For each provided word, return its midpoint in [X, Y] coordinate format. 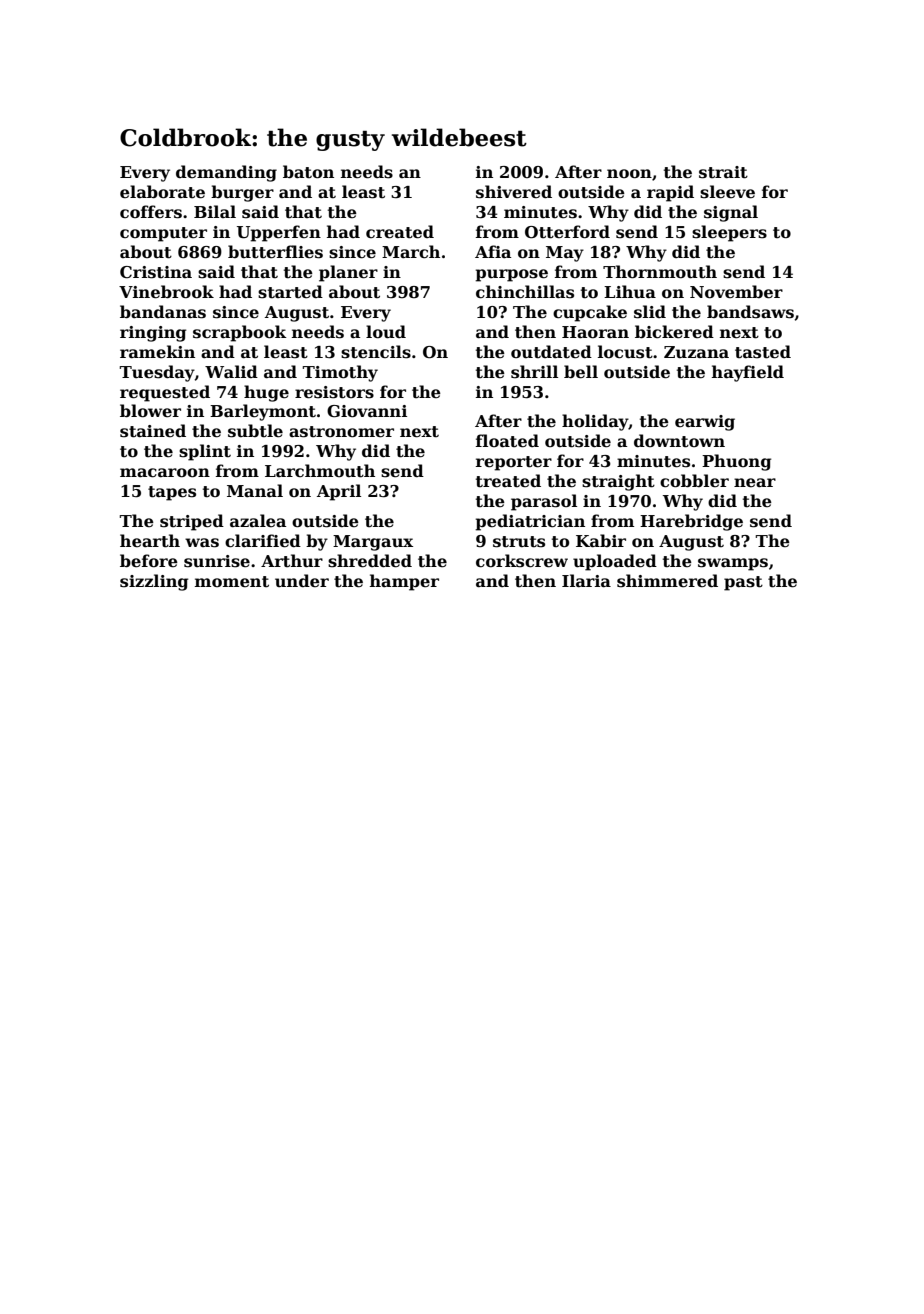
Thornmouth [660, 272]
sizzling [154, 582]
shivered [514, 192]
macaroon [165, 473]
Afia [493, 251]
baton [308, 172]
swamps [733, 564]
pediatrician [530, 522]
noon [629, 174]
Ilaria [586, 580]
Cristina [156, 272]
